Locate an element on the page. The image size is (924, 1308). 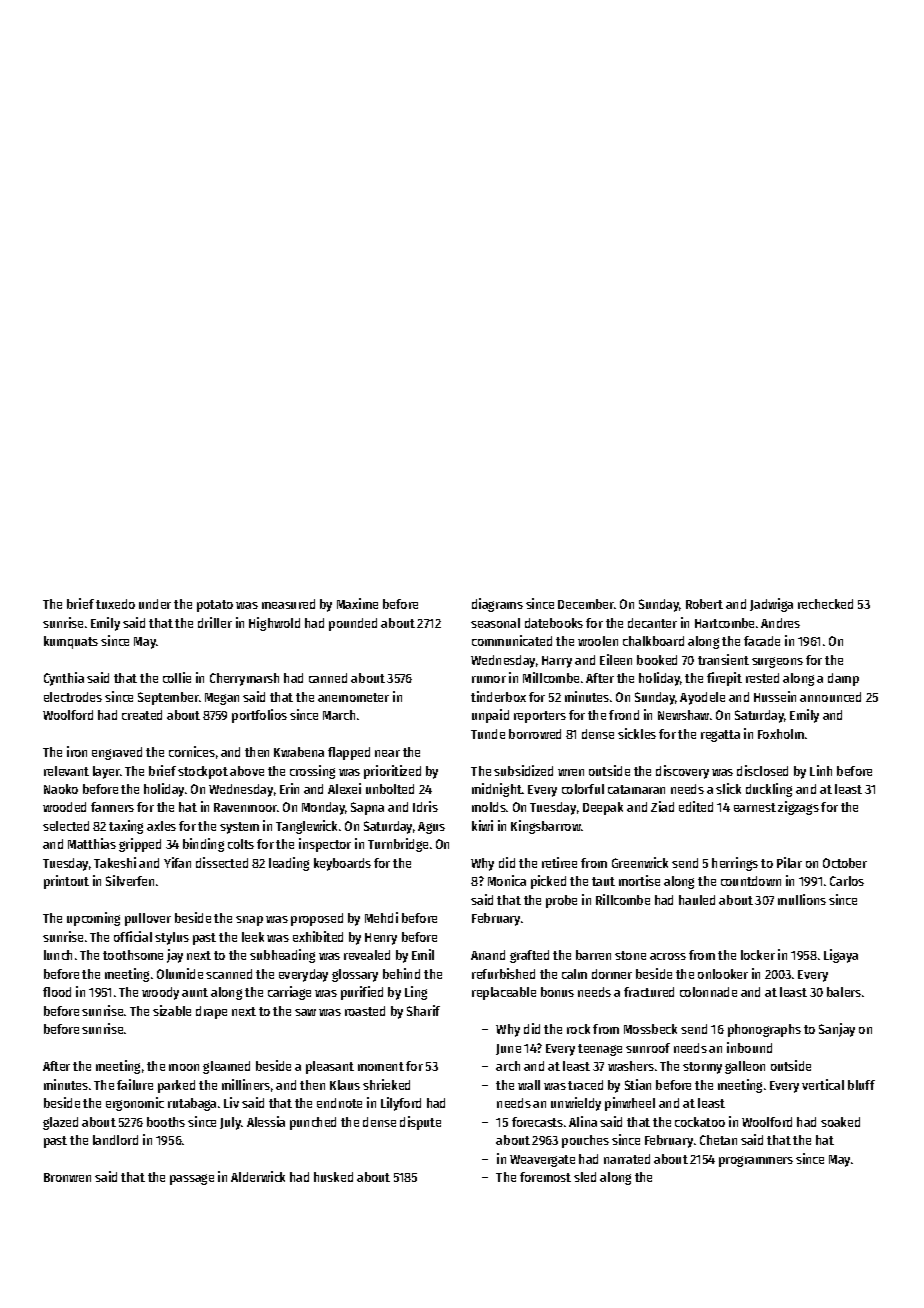
tuxedo is located at coordinates (115, 604).
